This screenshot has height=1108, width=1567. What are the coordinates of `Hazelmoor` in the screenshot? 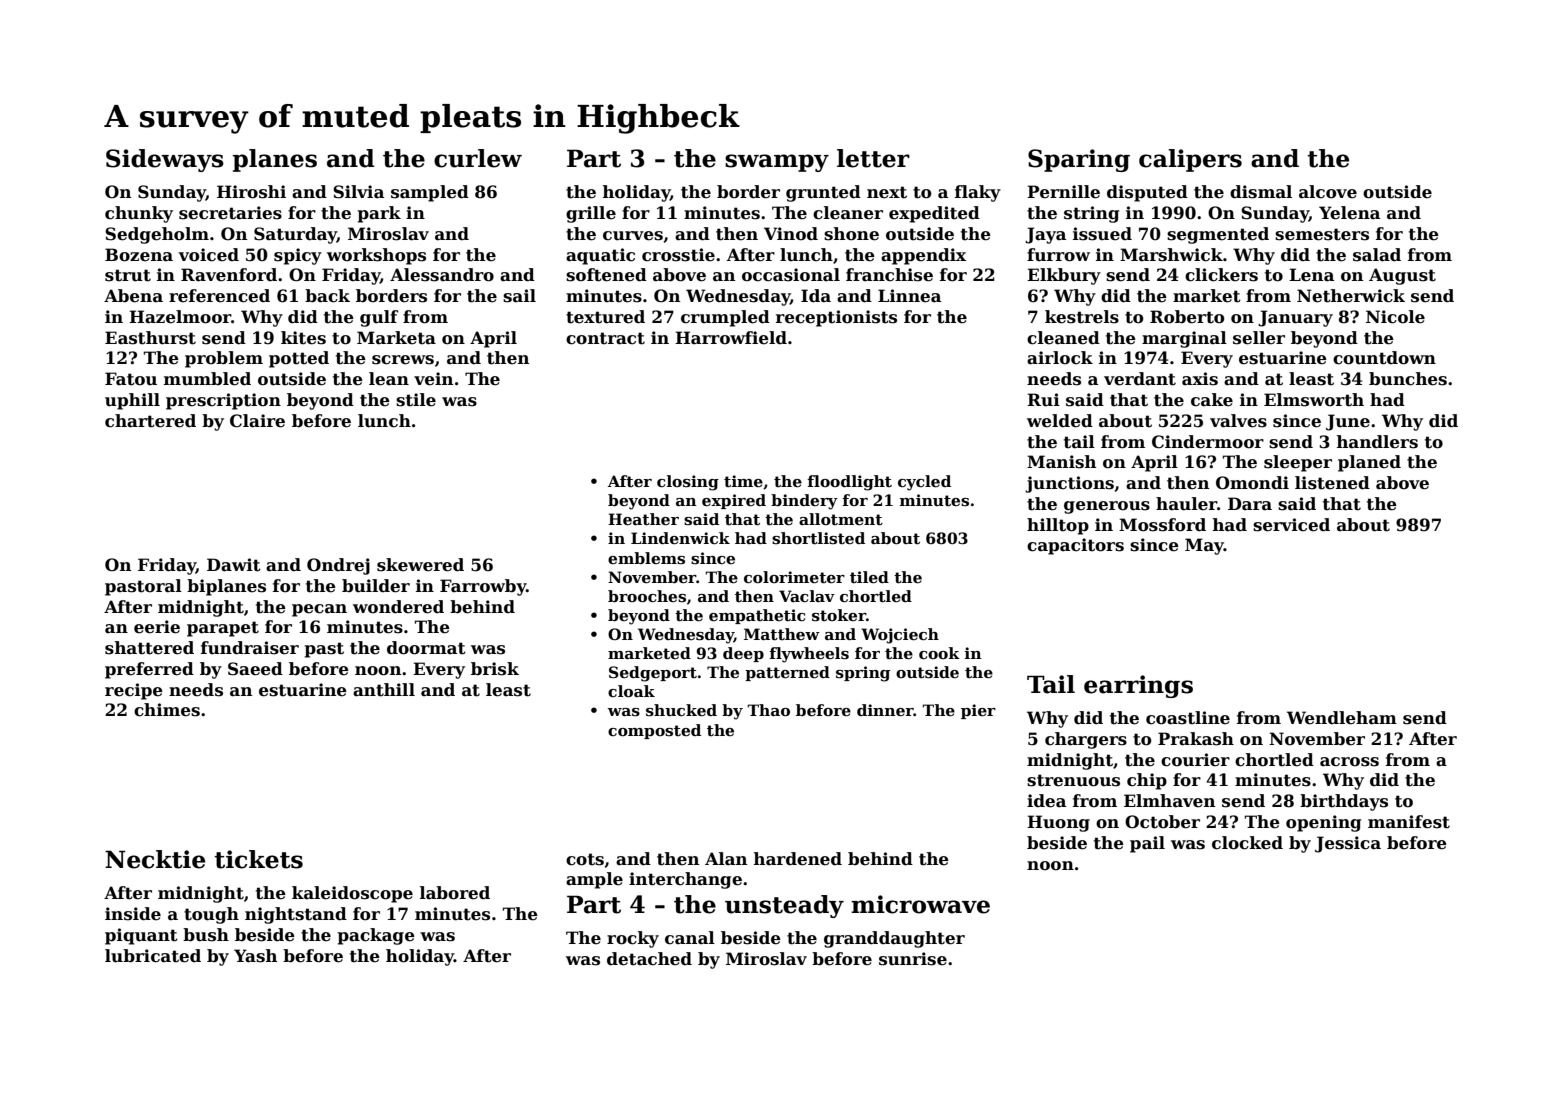 It's located at (180, 317).
